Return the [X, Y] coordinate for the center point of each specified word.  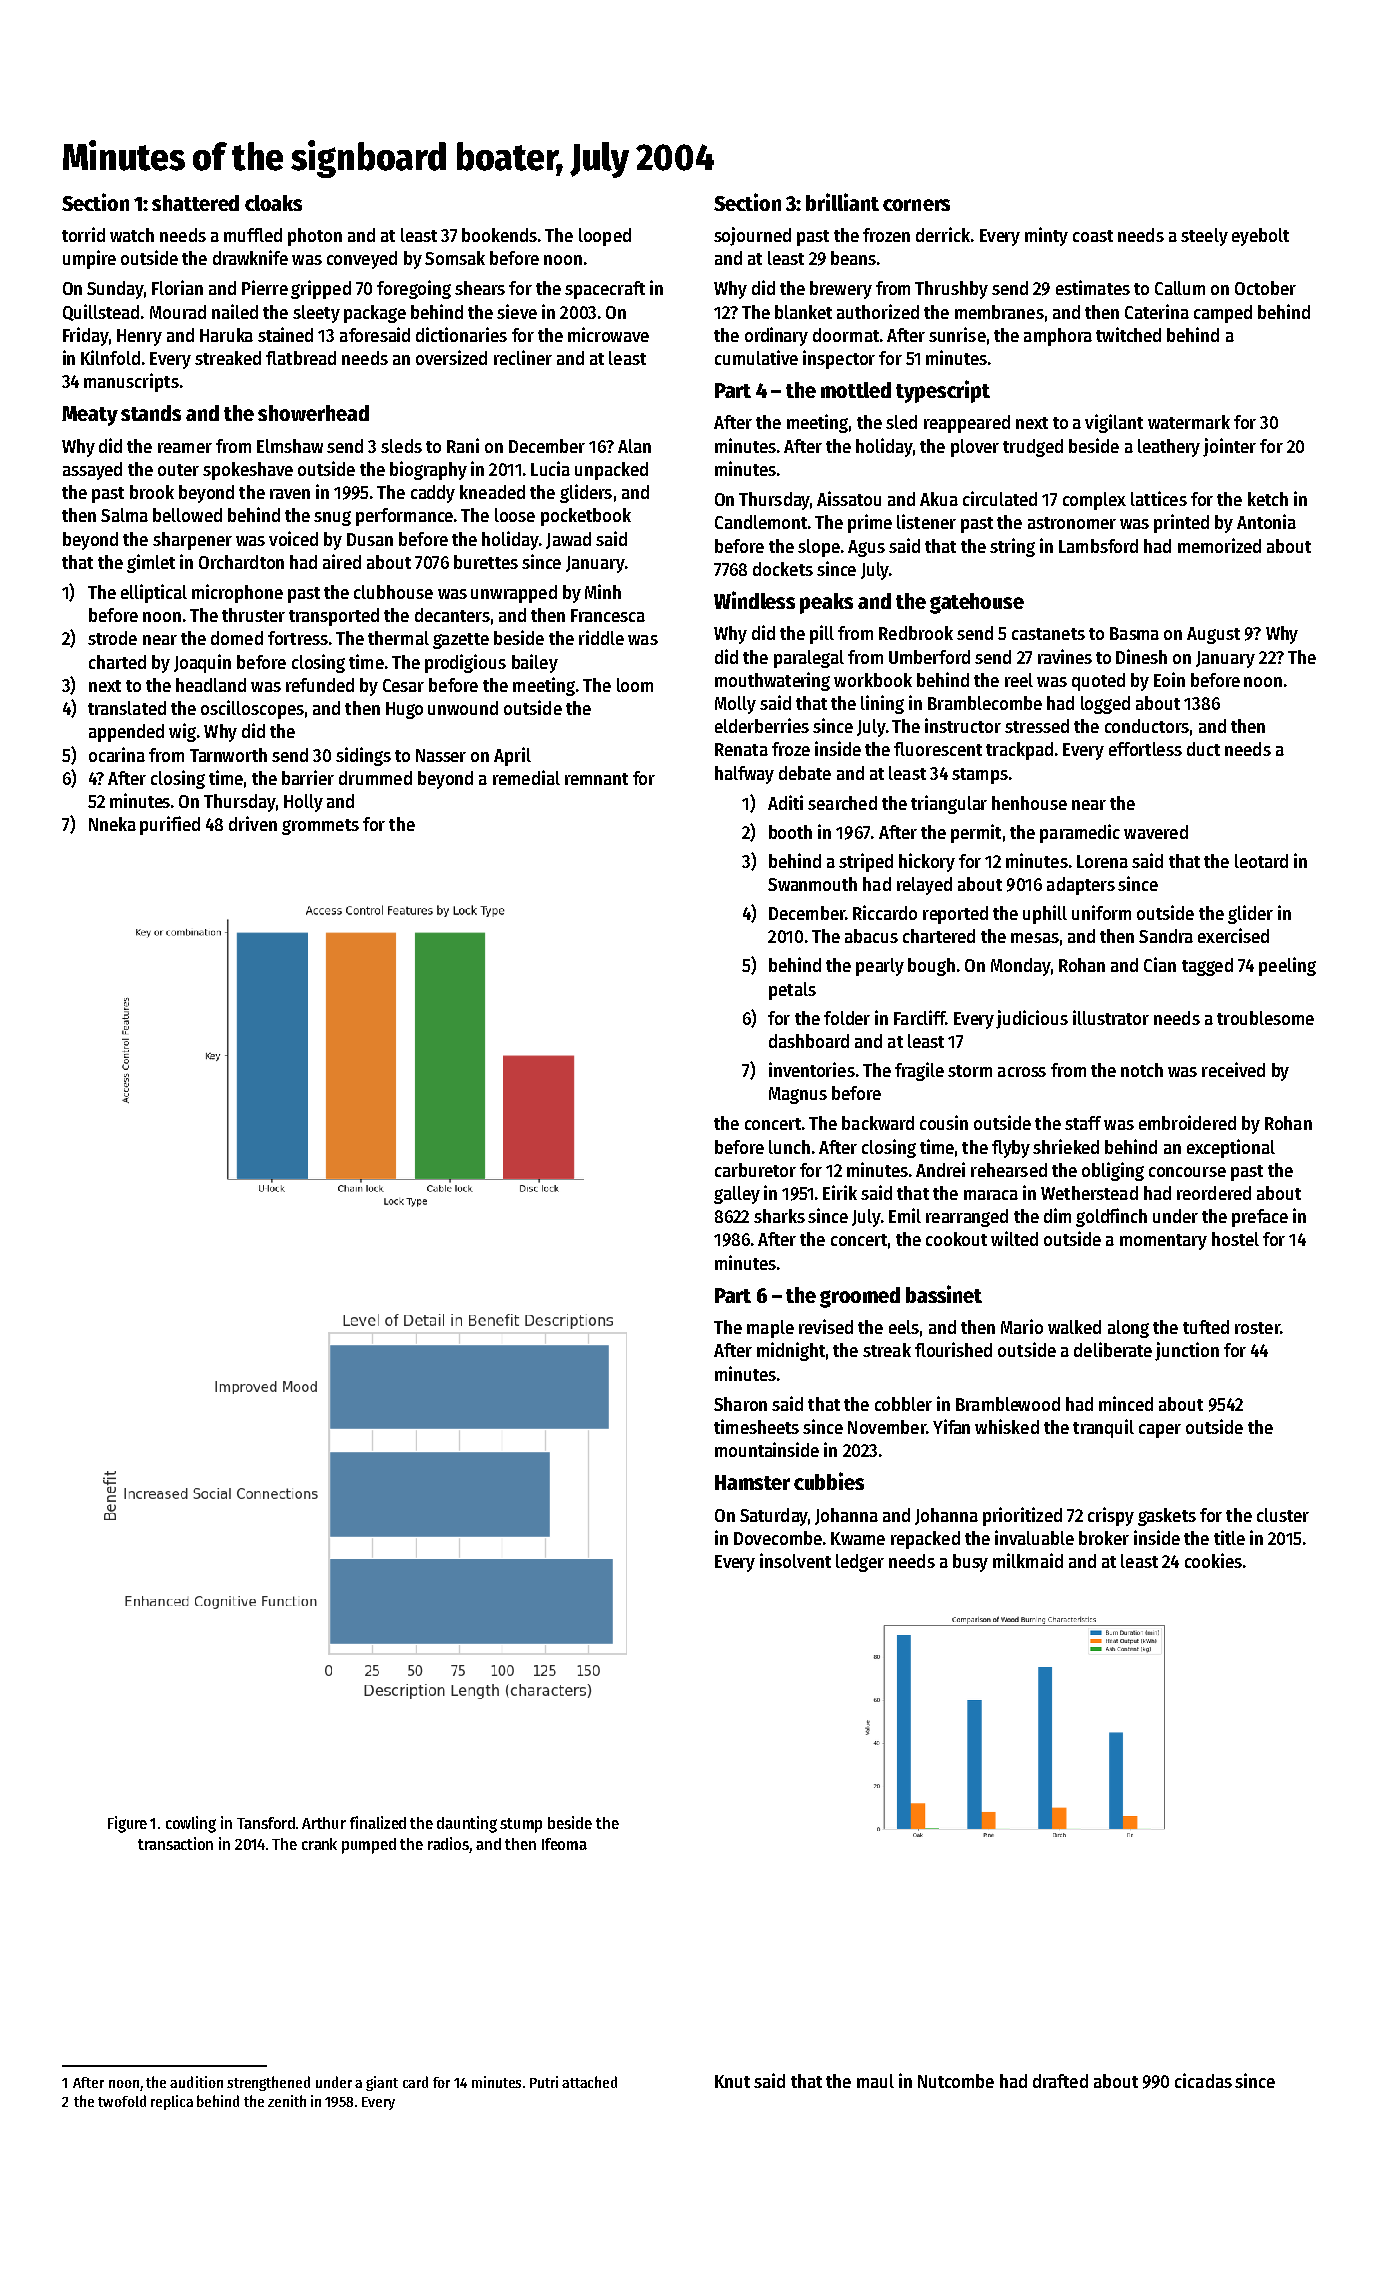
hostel [1235, 1239]
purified [170, 825]
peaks [826, 603]
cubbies [829, 1481]
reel [1019, 680]
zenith [287, 2101]
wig [182, 732]
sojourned [752, 236]
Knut [732, 2081]
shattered [195, 203]
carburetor [755, 1170]
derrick [943, 234]
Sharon [740, 1404]
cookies [1213, 1560]
